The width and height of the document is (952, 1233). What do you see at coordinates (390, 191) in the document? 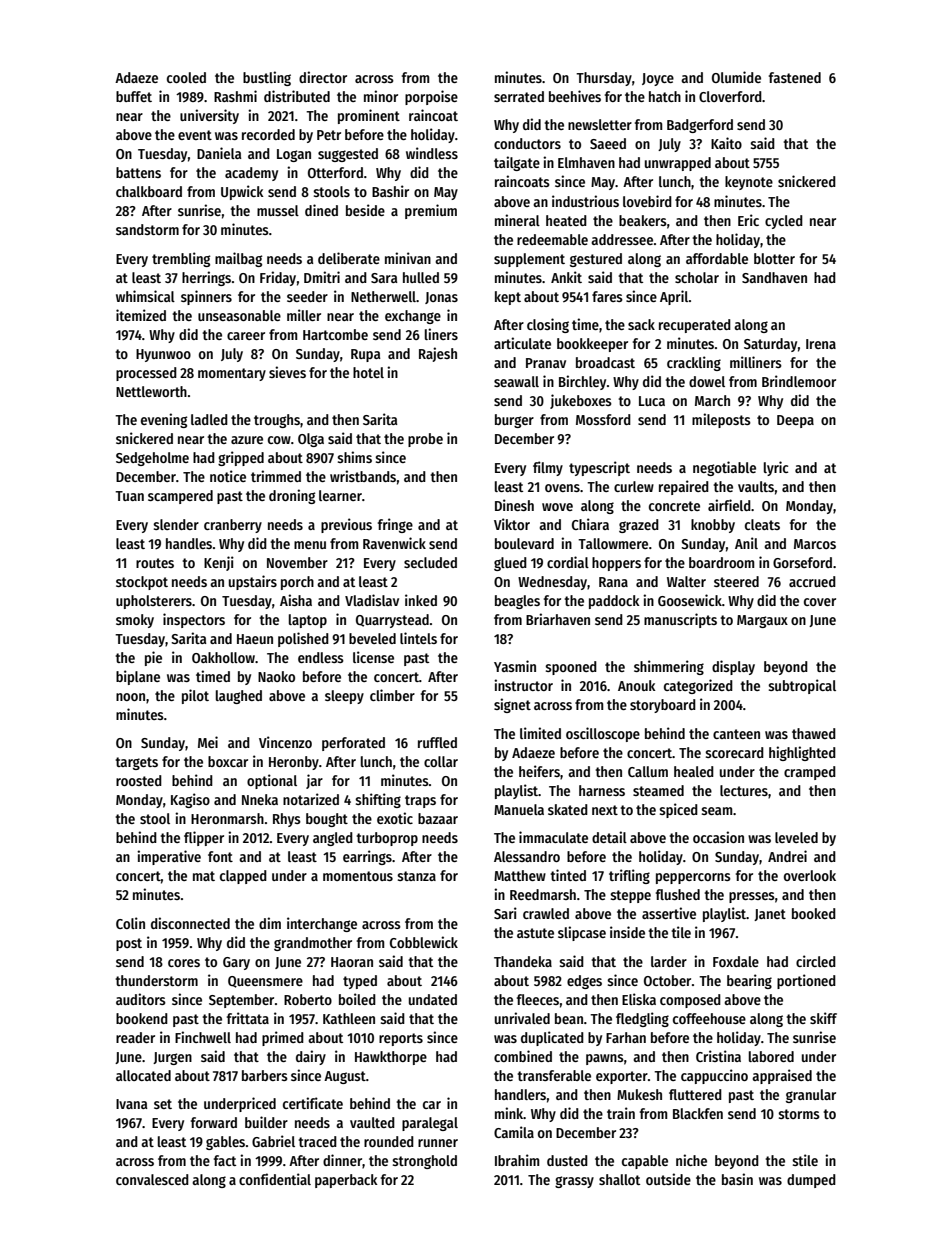
I see `Bashir` at bounding box center [390, 191].
